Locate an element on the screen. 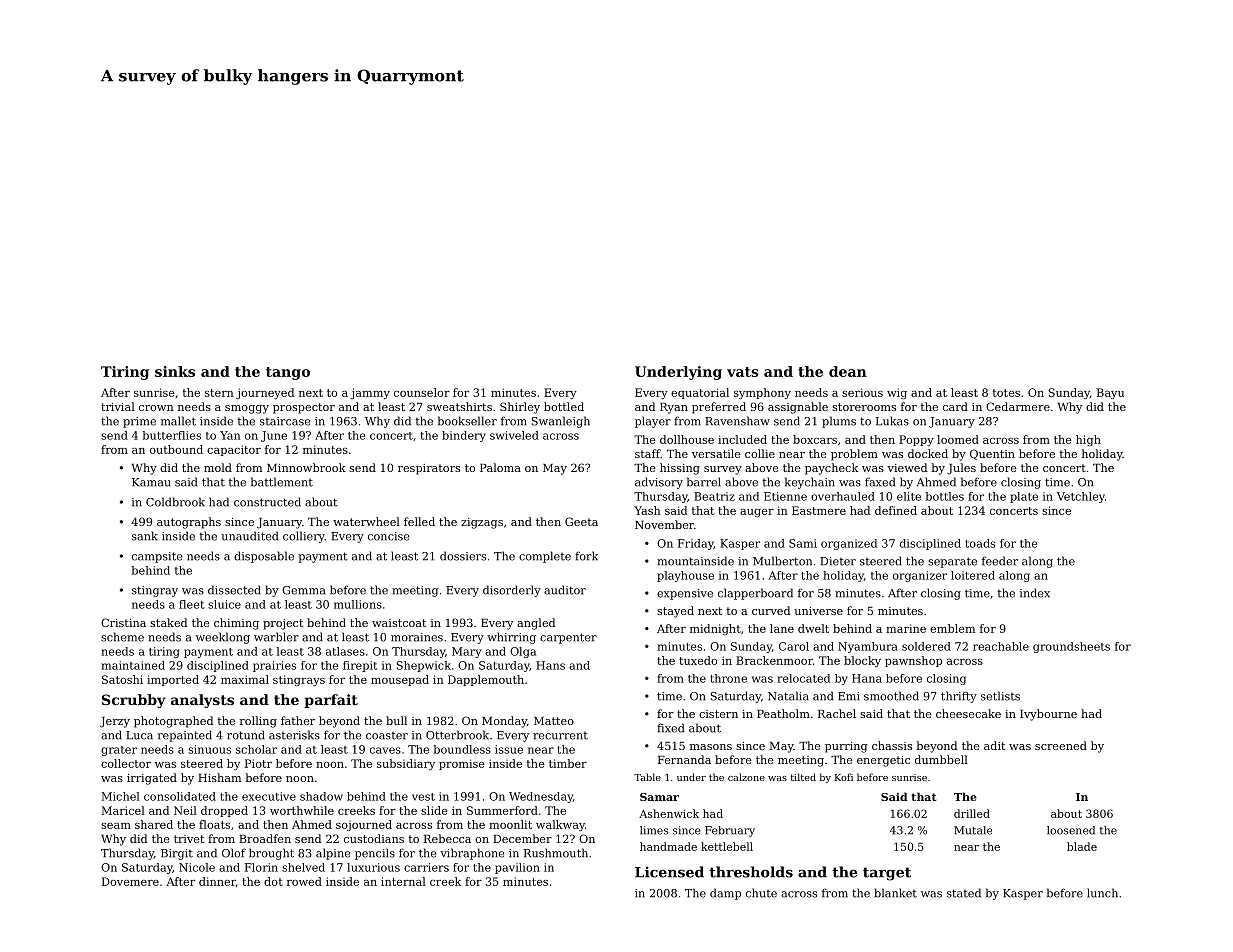 The height and width of the screenshot is (952, 1233). sinks is located at coordinates (175, 371).
